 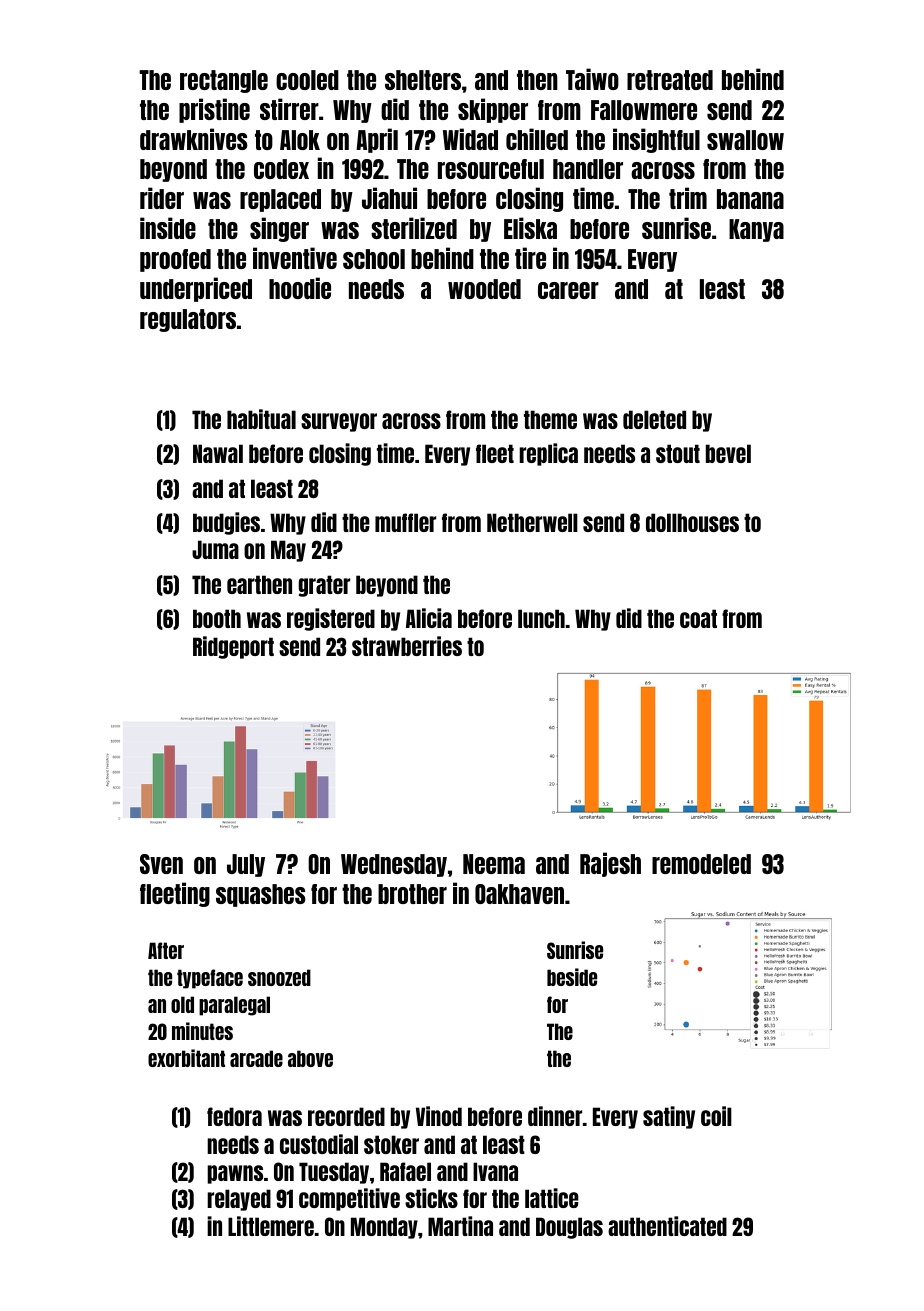 What do you see at coordinates (548, 454) in the screenshot?
I see `replica` at bounding box center [548, 454].
